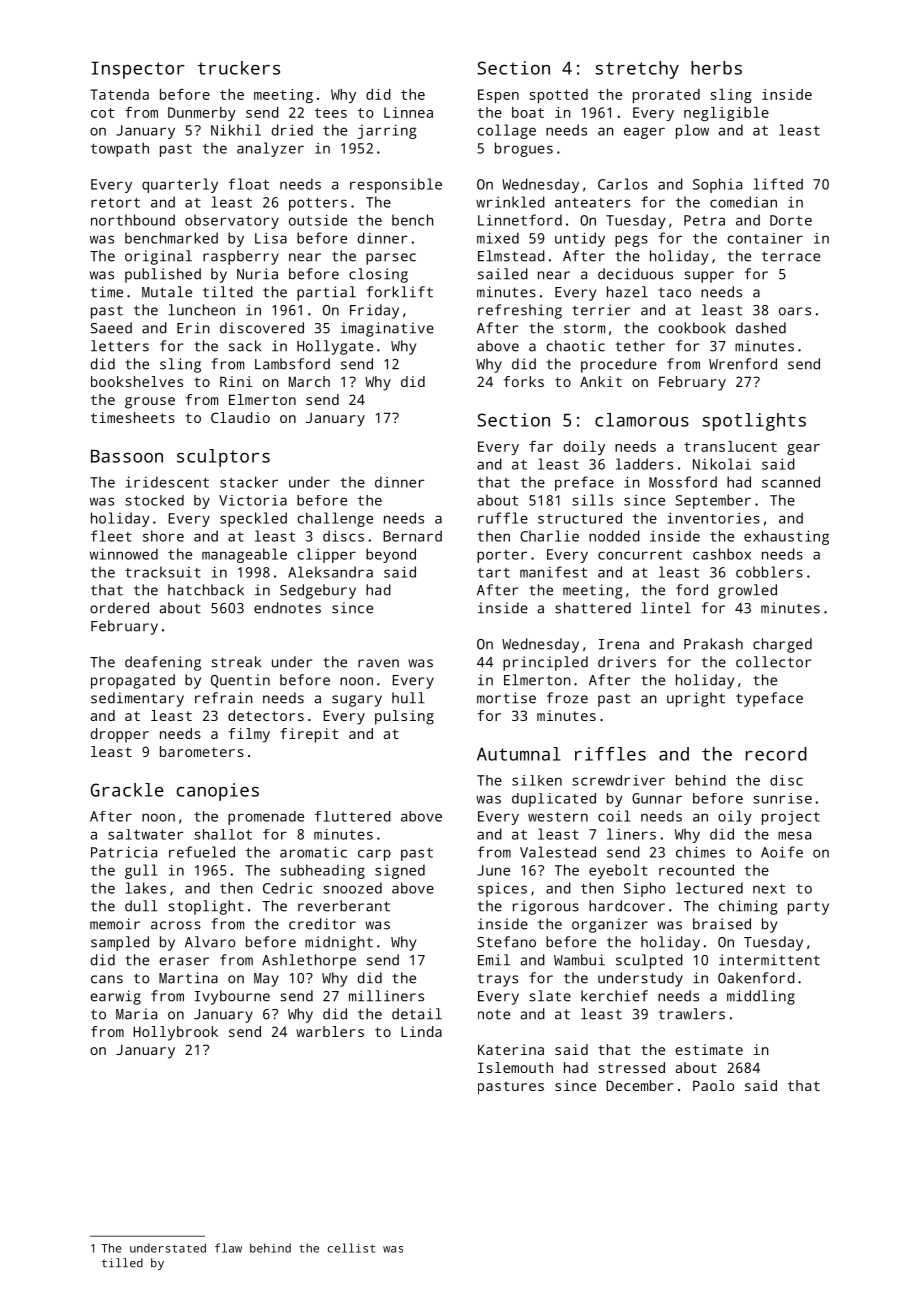 The width and height of the screenshot is (924, 1308). Describe the element at coordinates (138, 70) in the screenshot. I see `Inspector` at that location.
